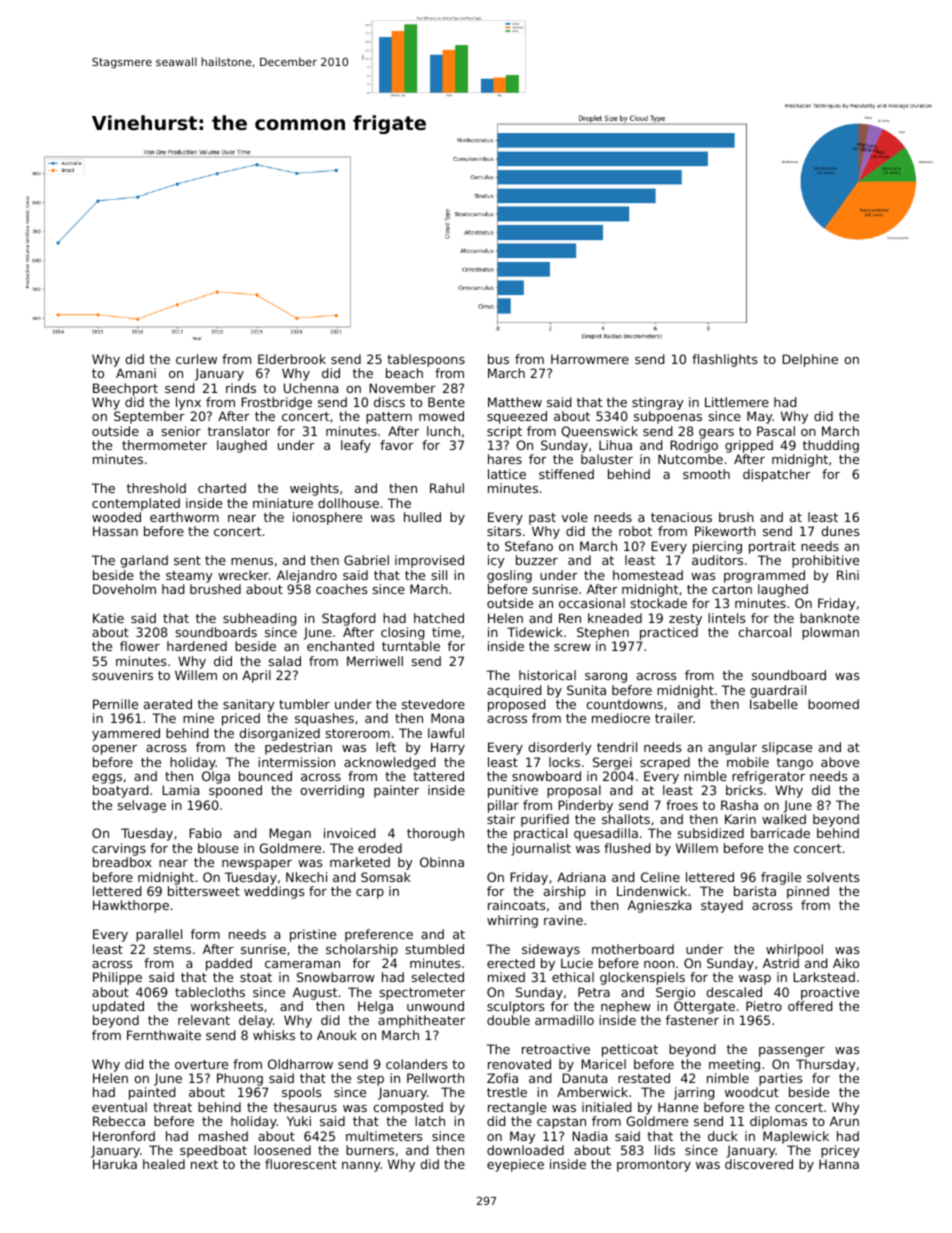 The image size is (952, 1233). Describe the element at coordinates (564, 762) in the screenshot. I see `locks` at that location.
